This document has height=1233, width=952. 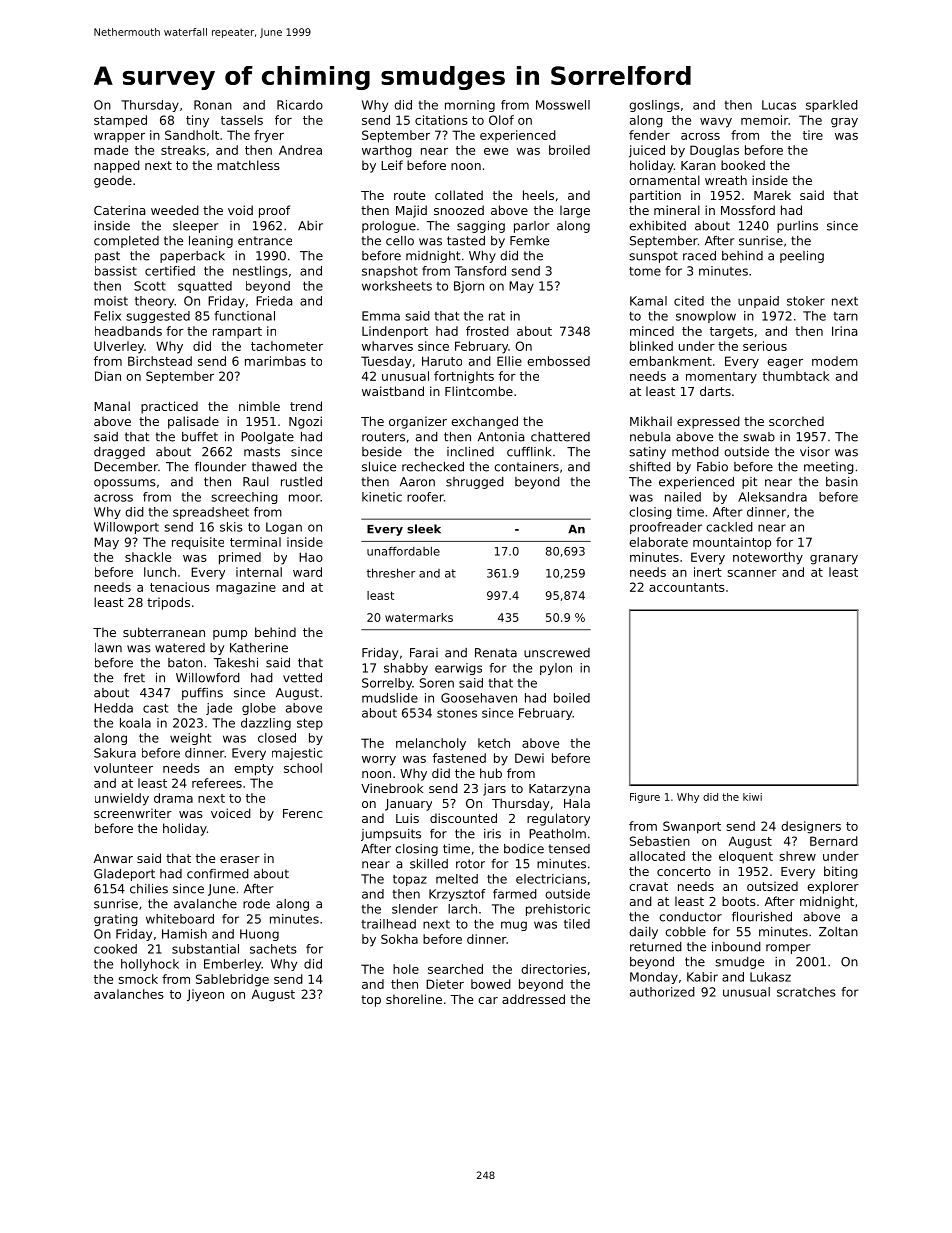 I want to click on nailed, so click(x=683, y=497).
